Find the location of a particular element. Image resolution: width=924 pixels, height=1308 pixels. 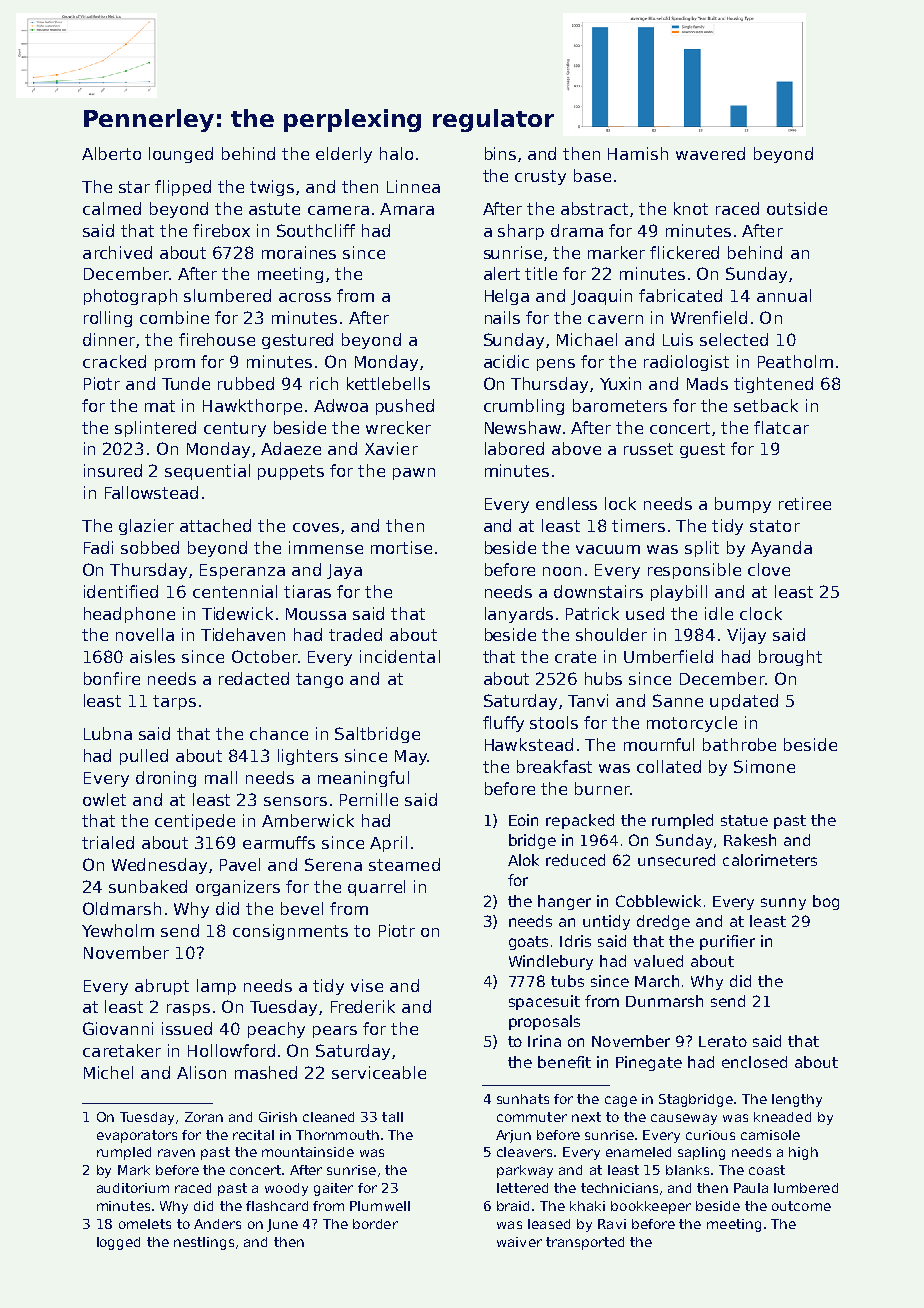

Dunmarsh is located at coordinates (664, 1001).
